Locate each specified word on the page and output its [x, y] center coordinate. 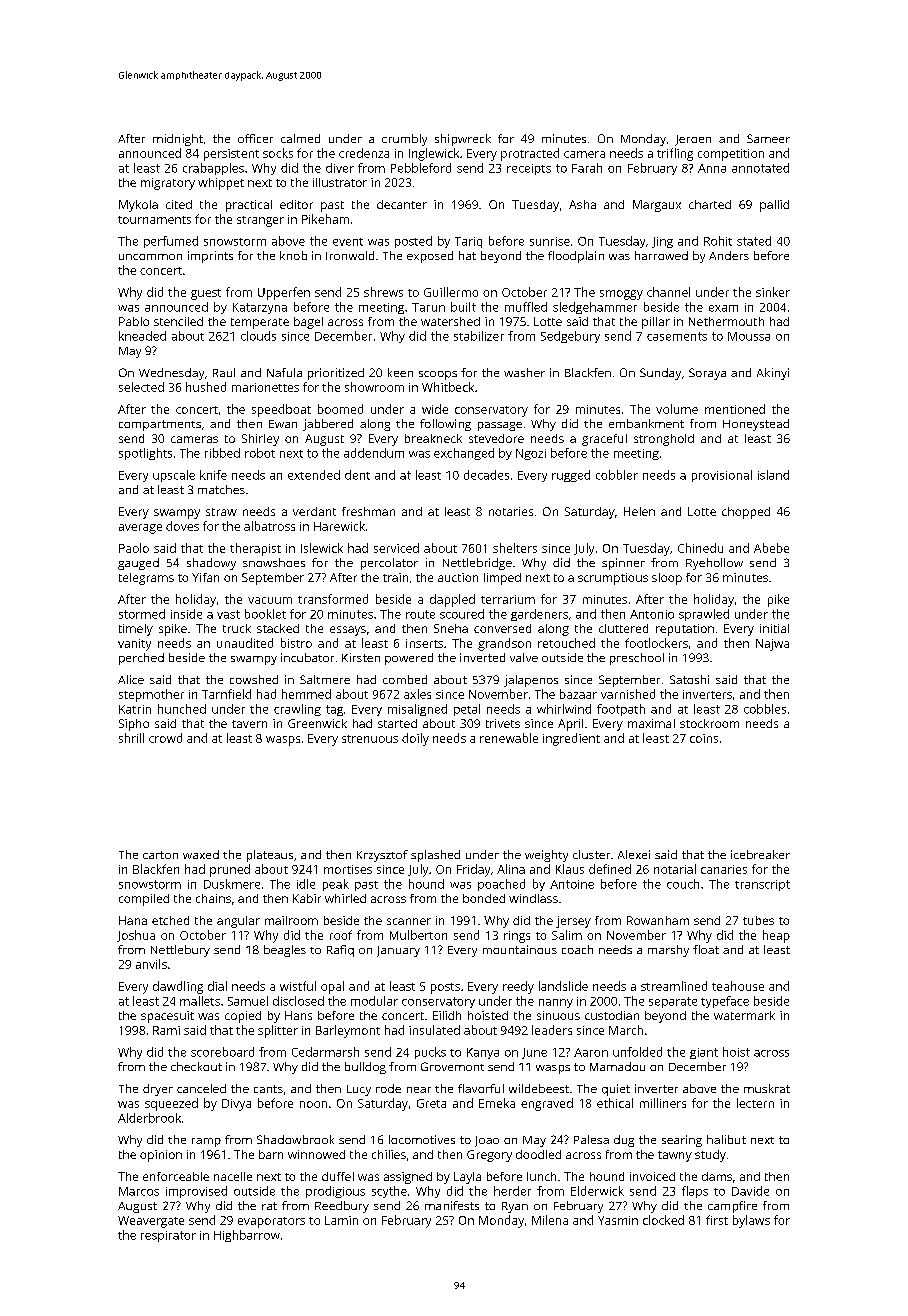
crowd [165, 738]
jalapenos [531, 681]
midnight [178, 140]
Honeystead [756, 425]
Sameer [768, 138]
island [773, 475]
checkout [196, 1066]
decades [486, 475]
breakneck [433, 438]
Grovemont [452, 1066]
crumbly [404, 140]
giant [704, 1053]
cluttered [623, 628]
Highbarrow [247, 1236]
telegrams [146, 579]
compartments [160, 425]
